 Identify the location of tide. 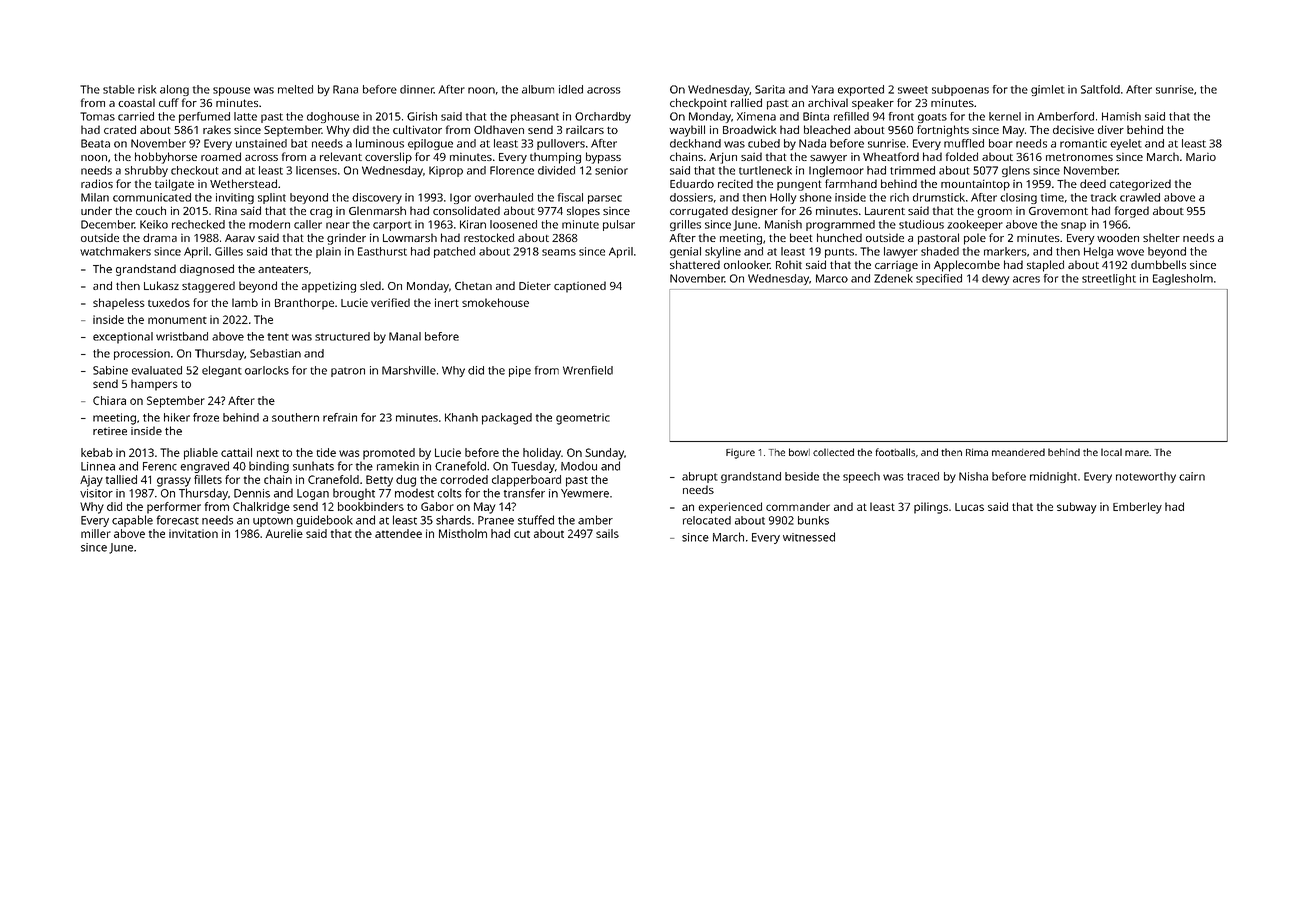
(326, 452).
